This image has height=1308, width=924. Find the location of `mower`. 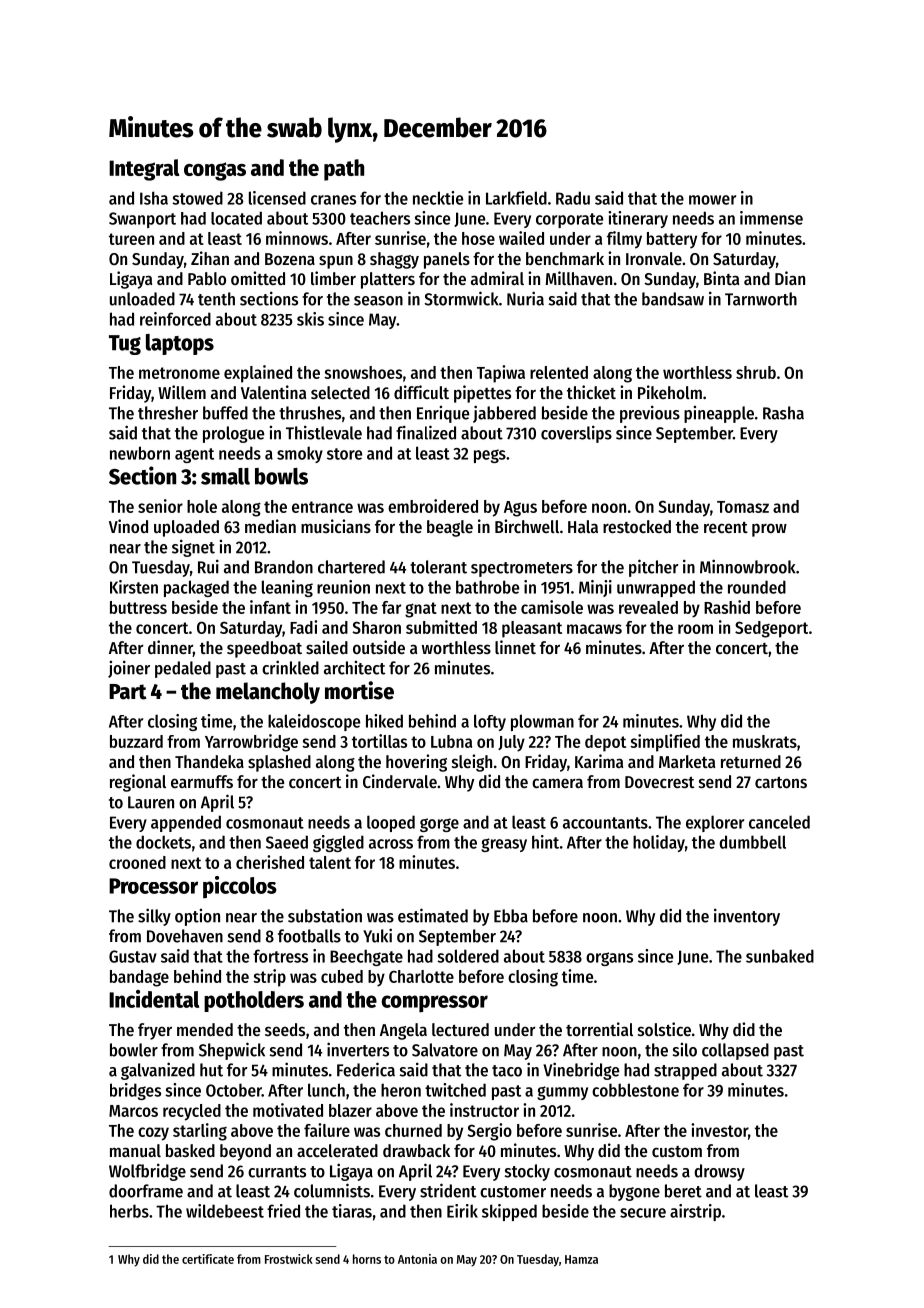

mower is located at coordinates (712, 200).
